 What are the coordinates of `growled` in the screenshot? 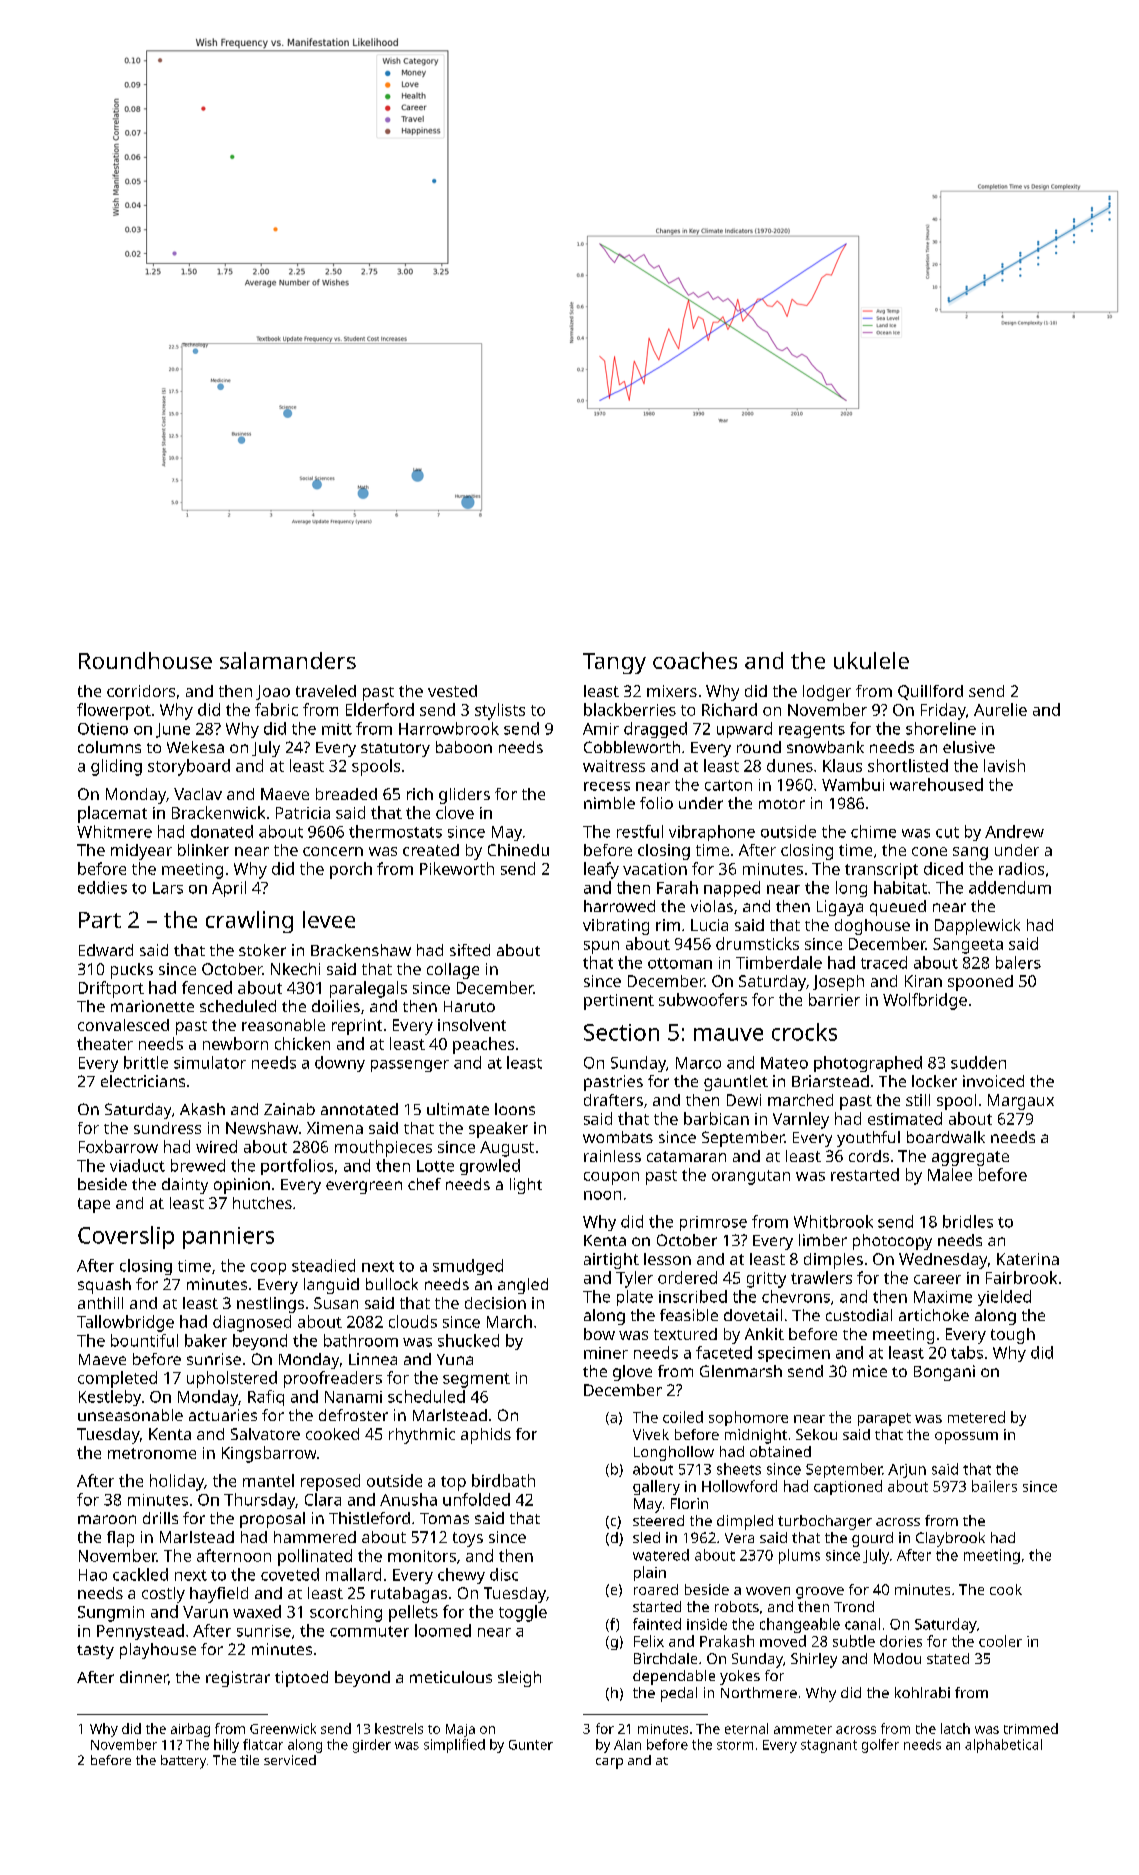 It's located at (490, 1167).
